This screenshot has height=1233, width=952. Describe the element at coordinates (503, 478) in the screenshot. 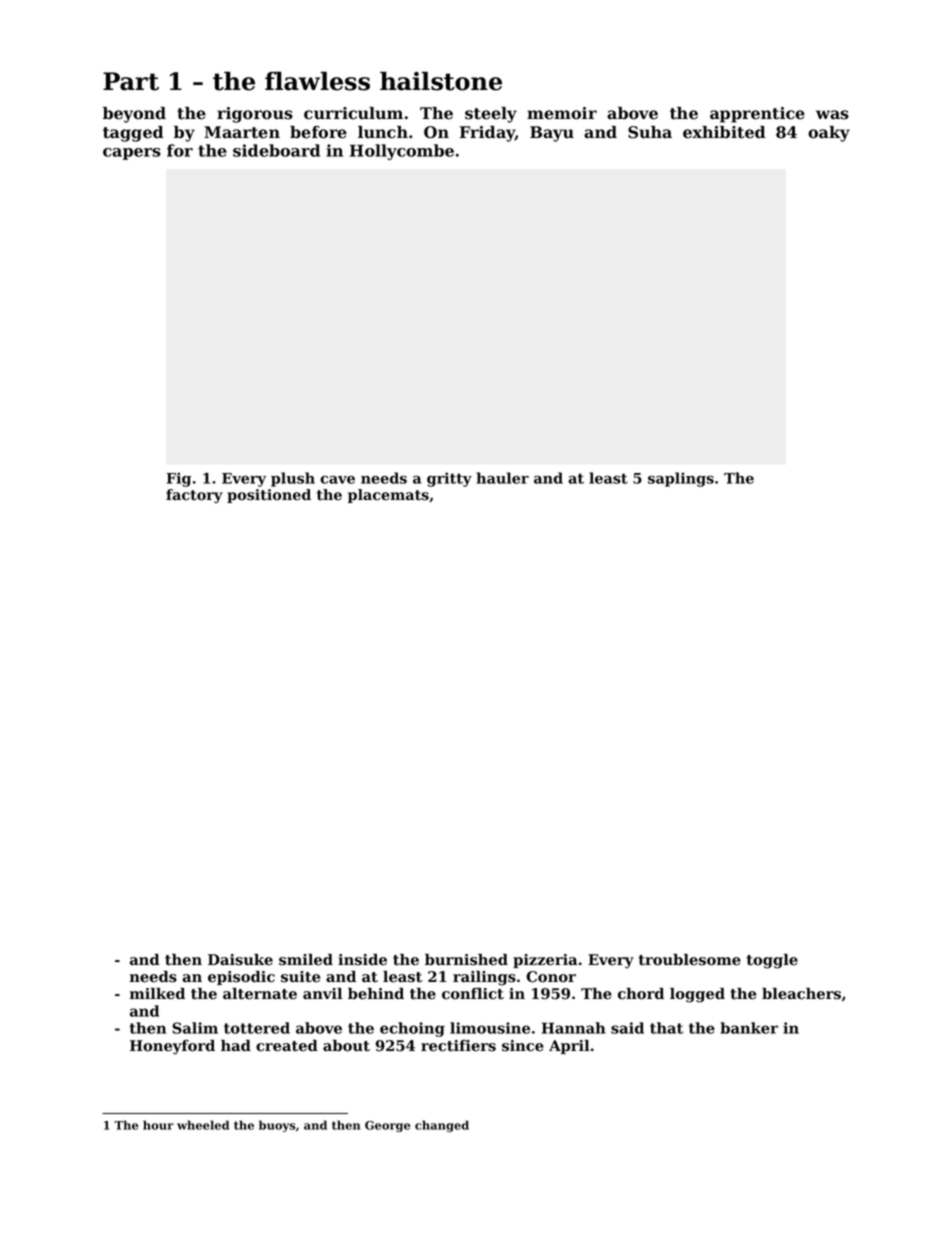

I see `hauler` at that location.
